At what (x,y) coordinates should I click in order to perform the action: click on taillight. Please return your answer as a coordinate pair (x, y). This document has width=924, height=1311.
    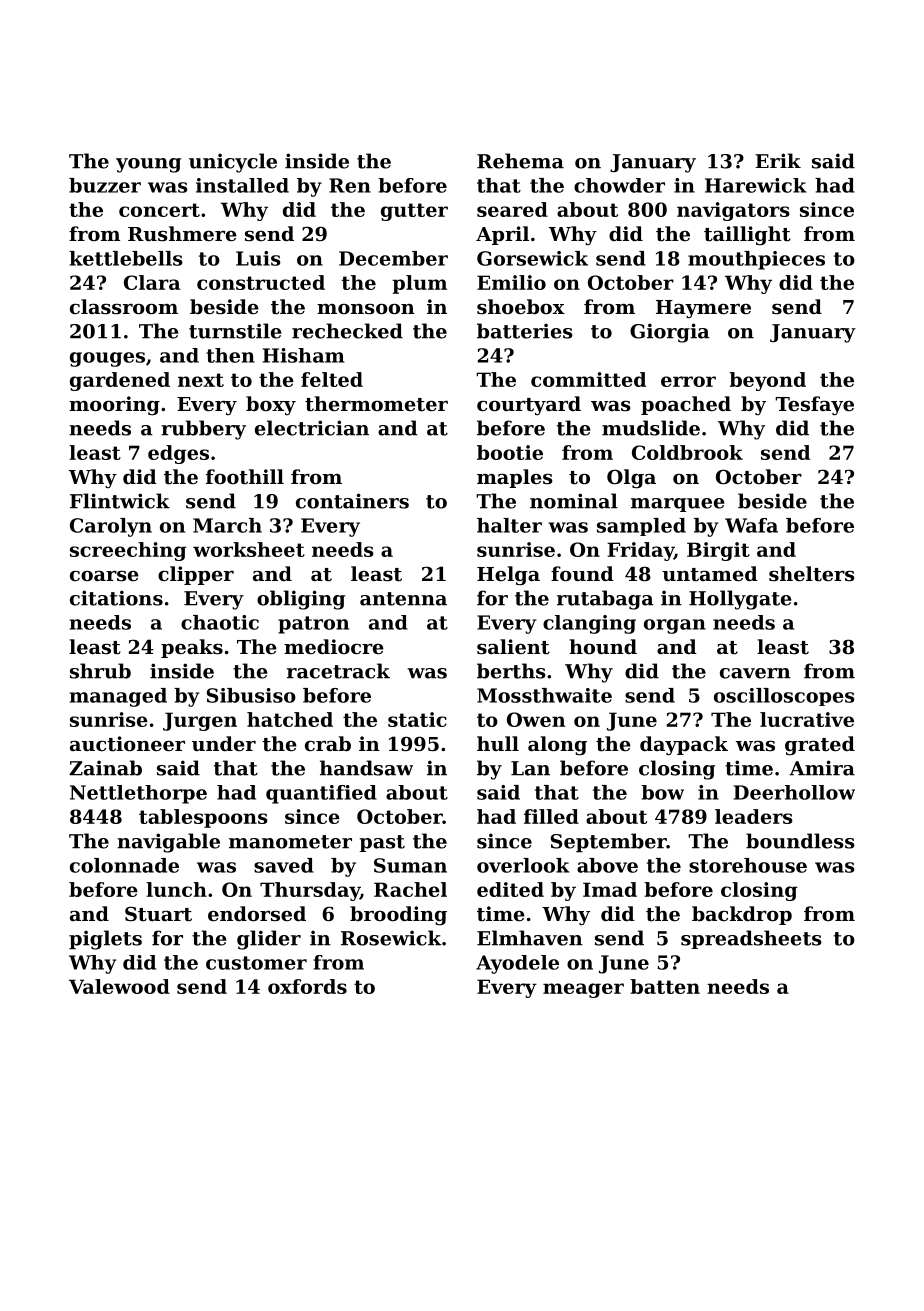
    Looking at the image, I should click on (747, 236).
